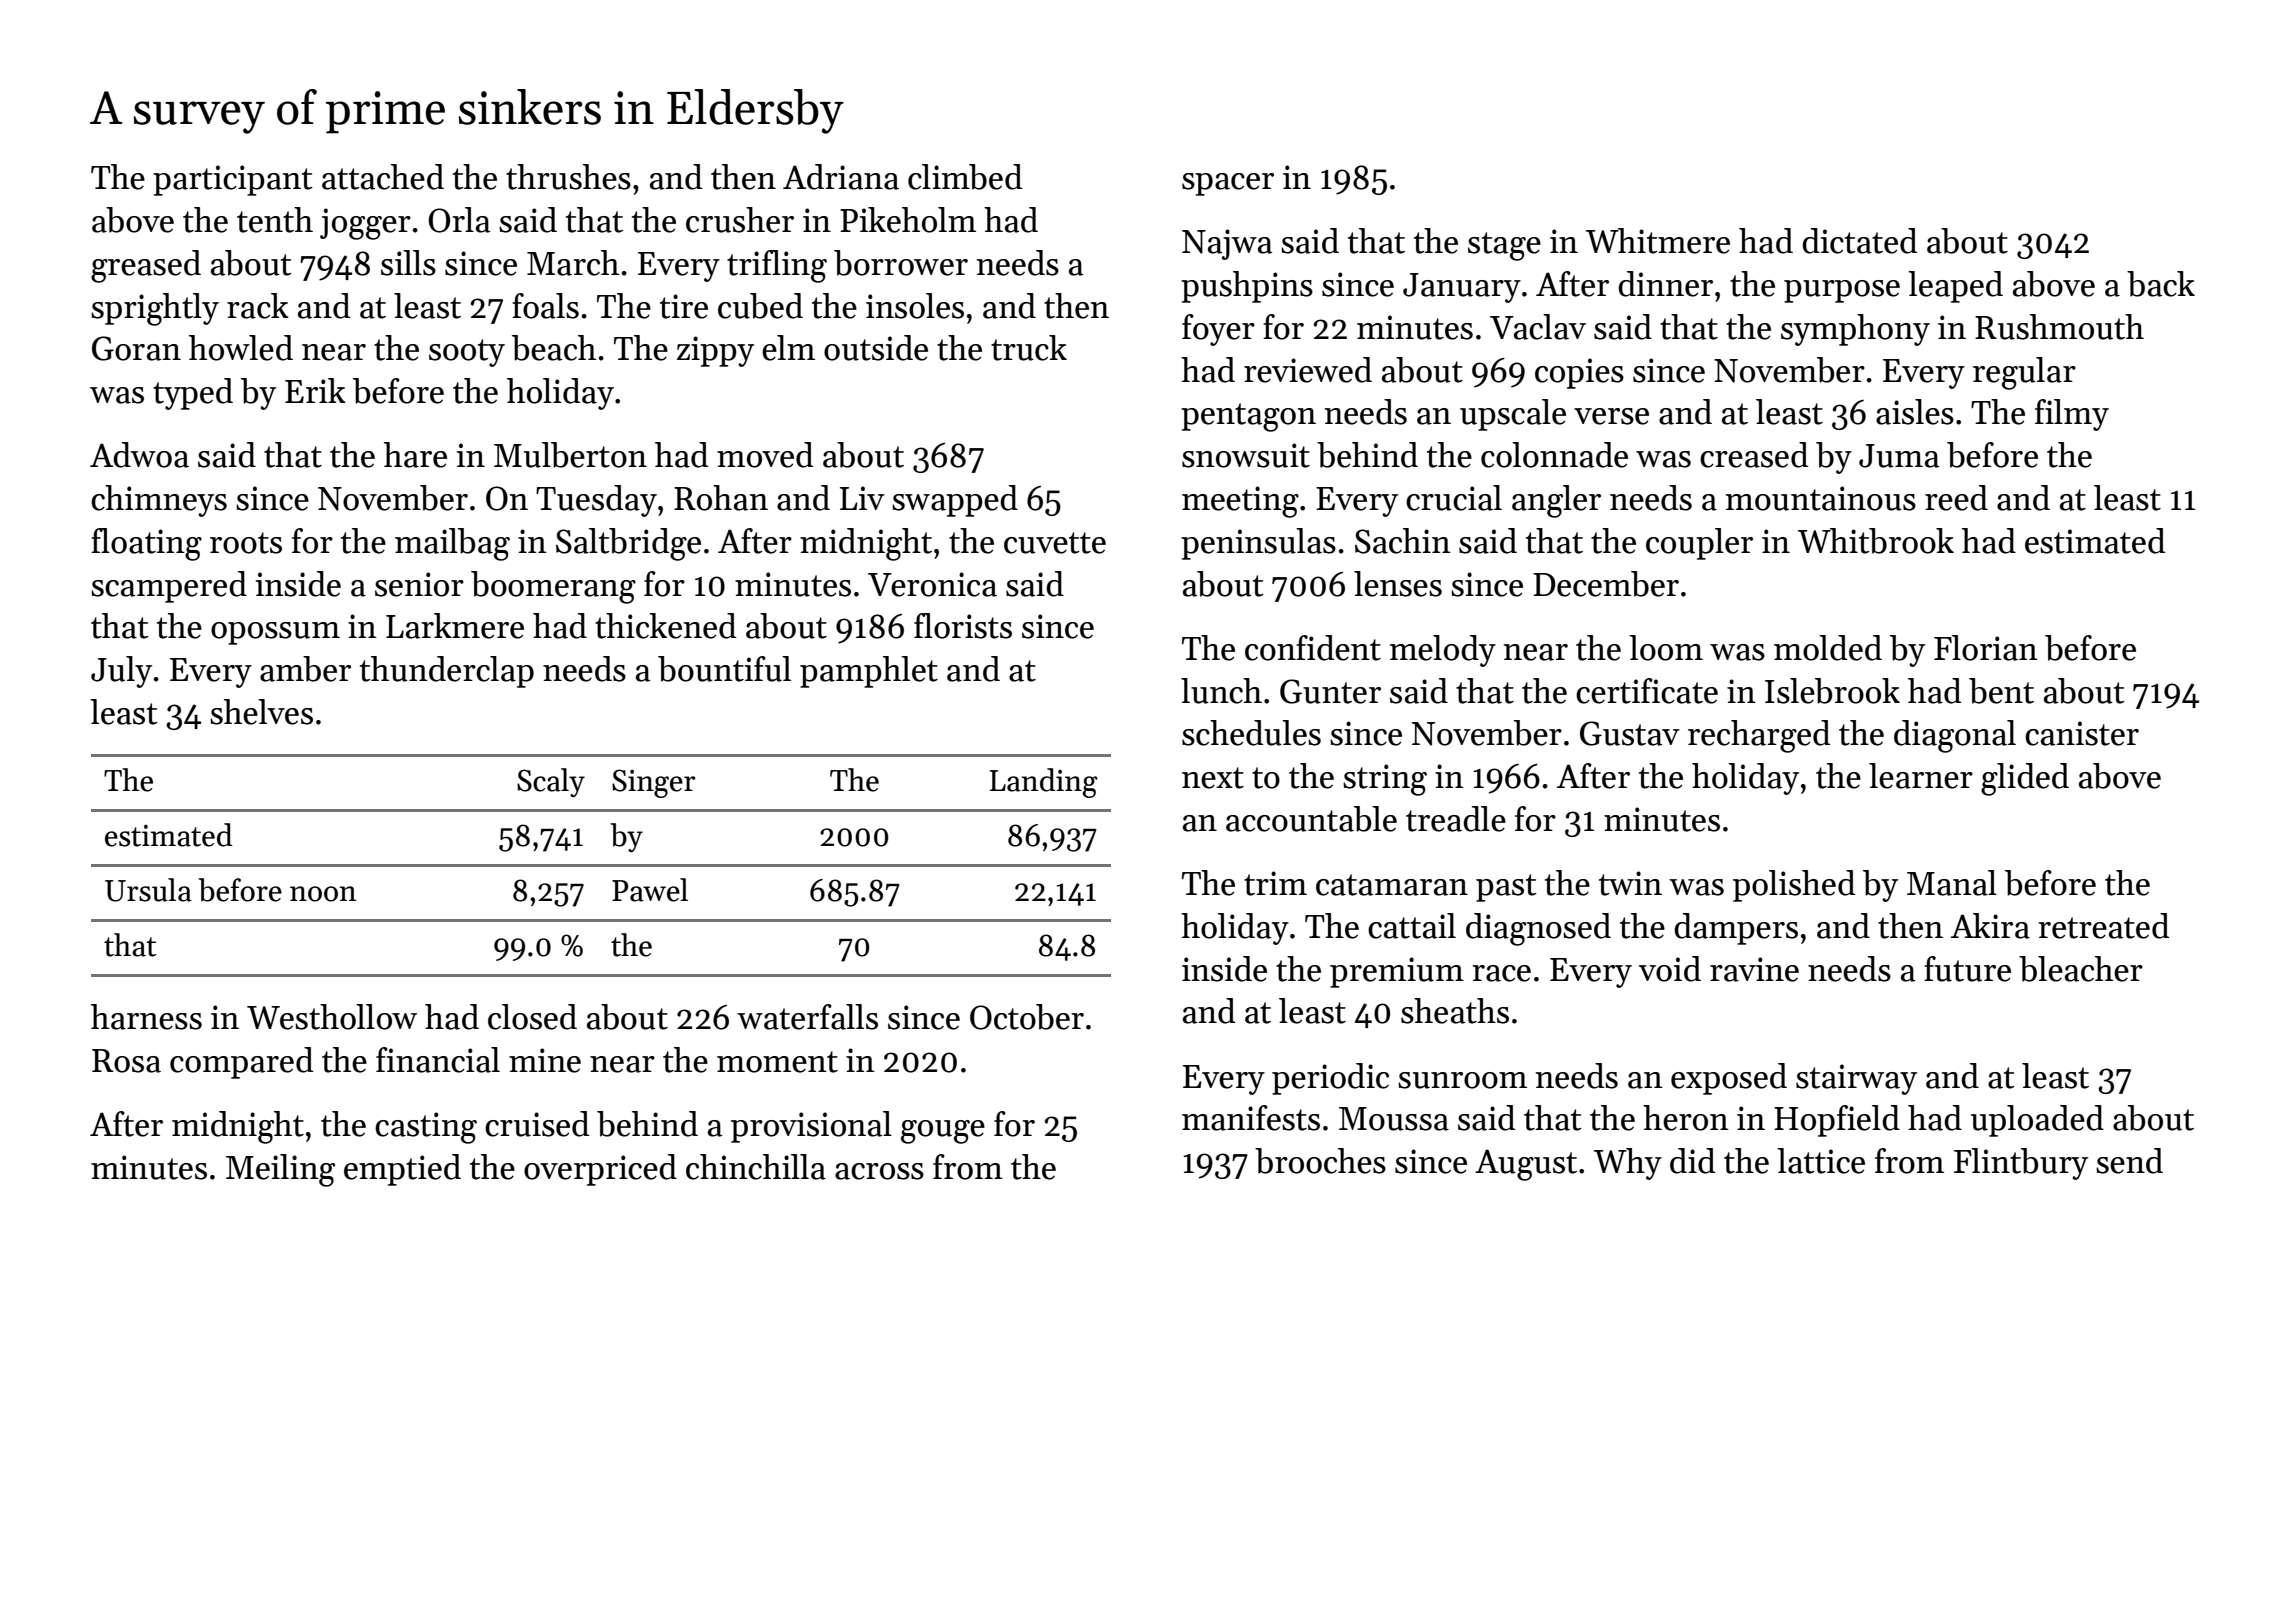  Describe the element at coordinates (419, 584) in the document. I see `senior` at that location.
